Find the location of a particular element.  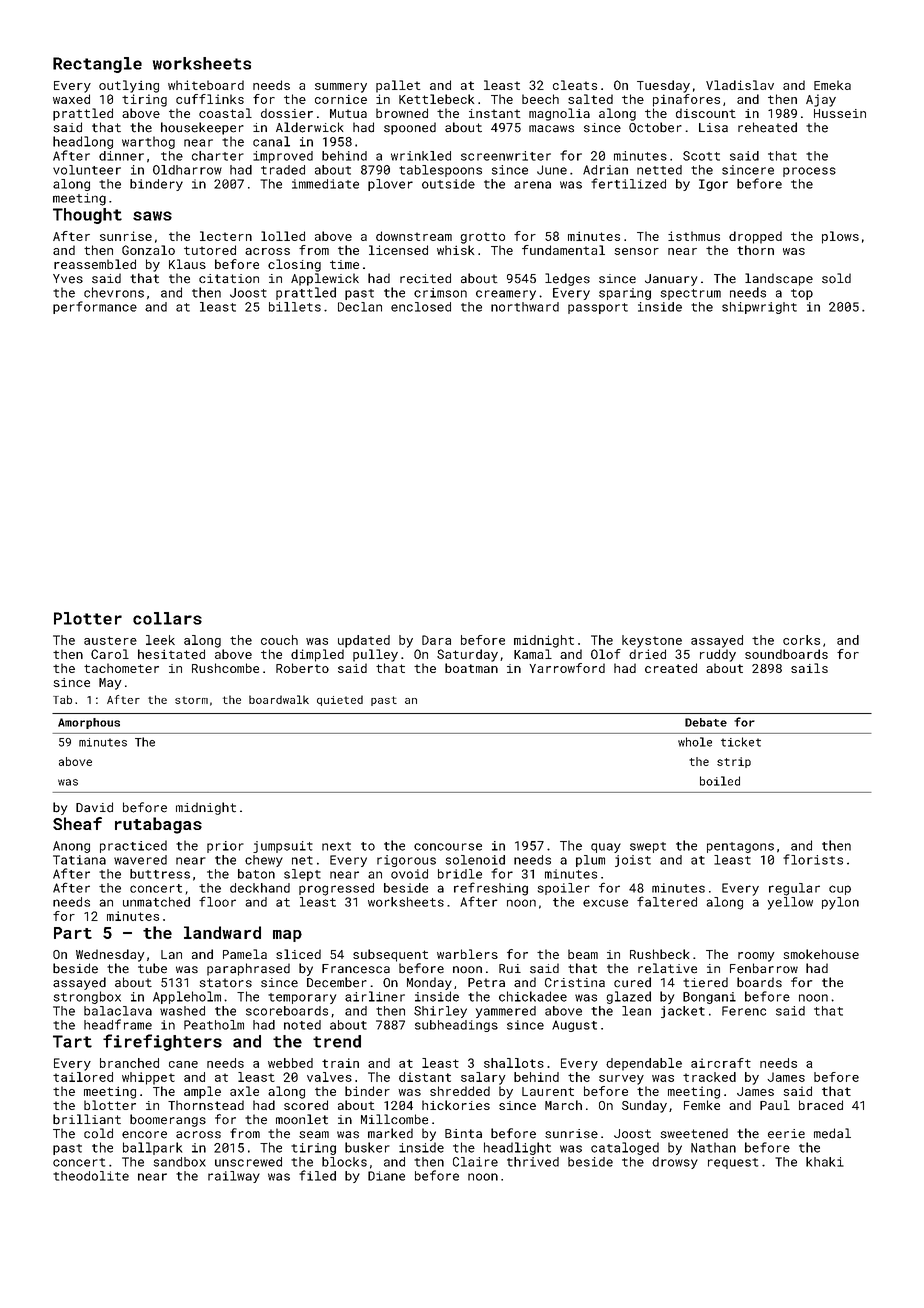

theodolite is located at coordinates (91, 1176).
